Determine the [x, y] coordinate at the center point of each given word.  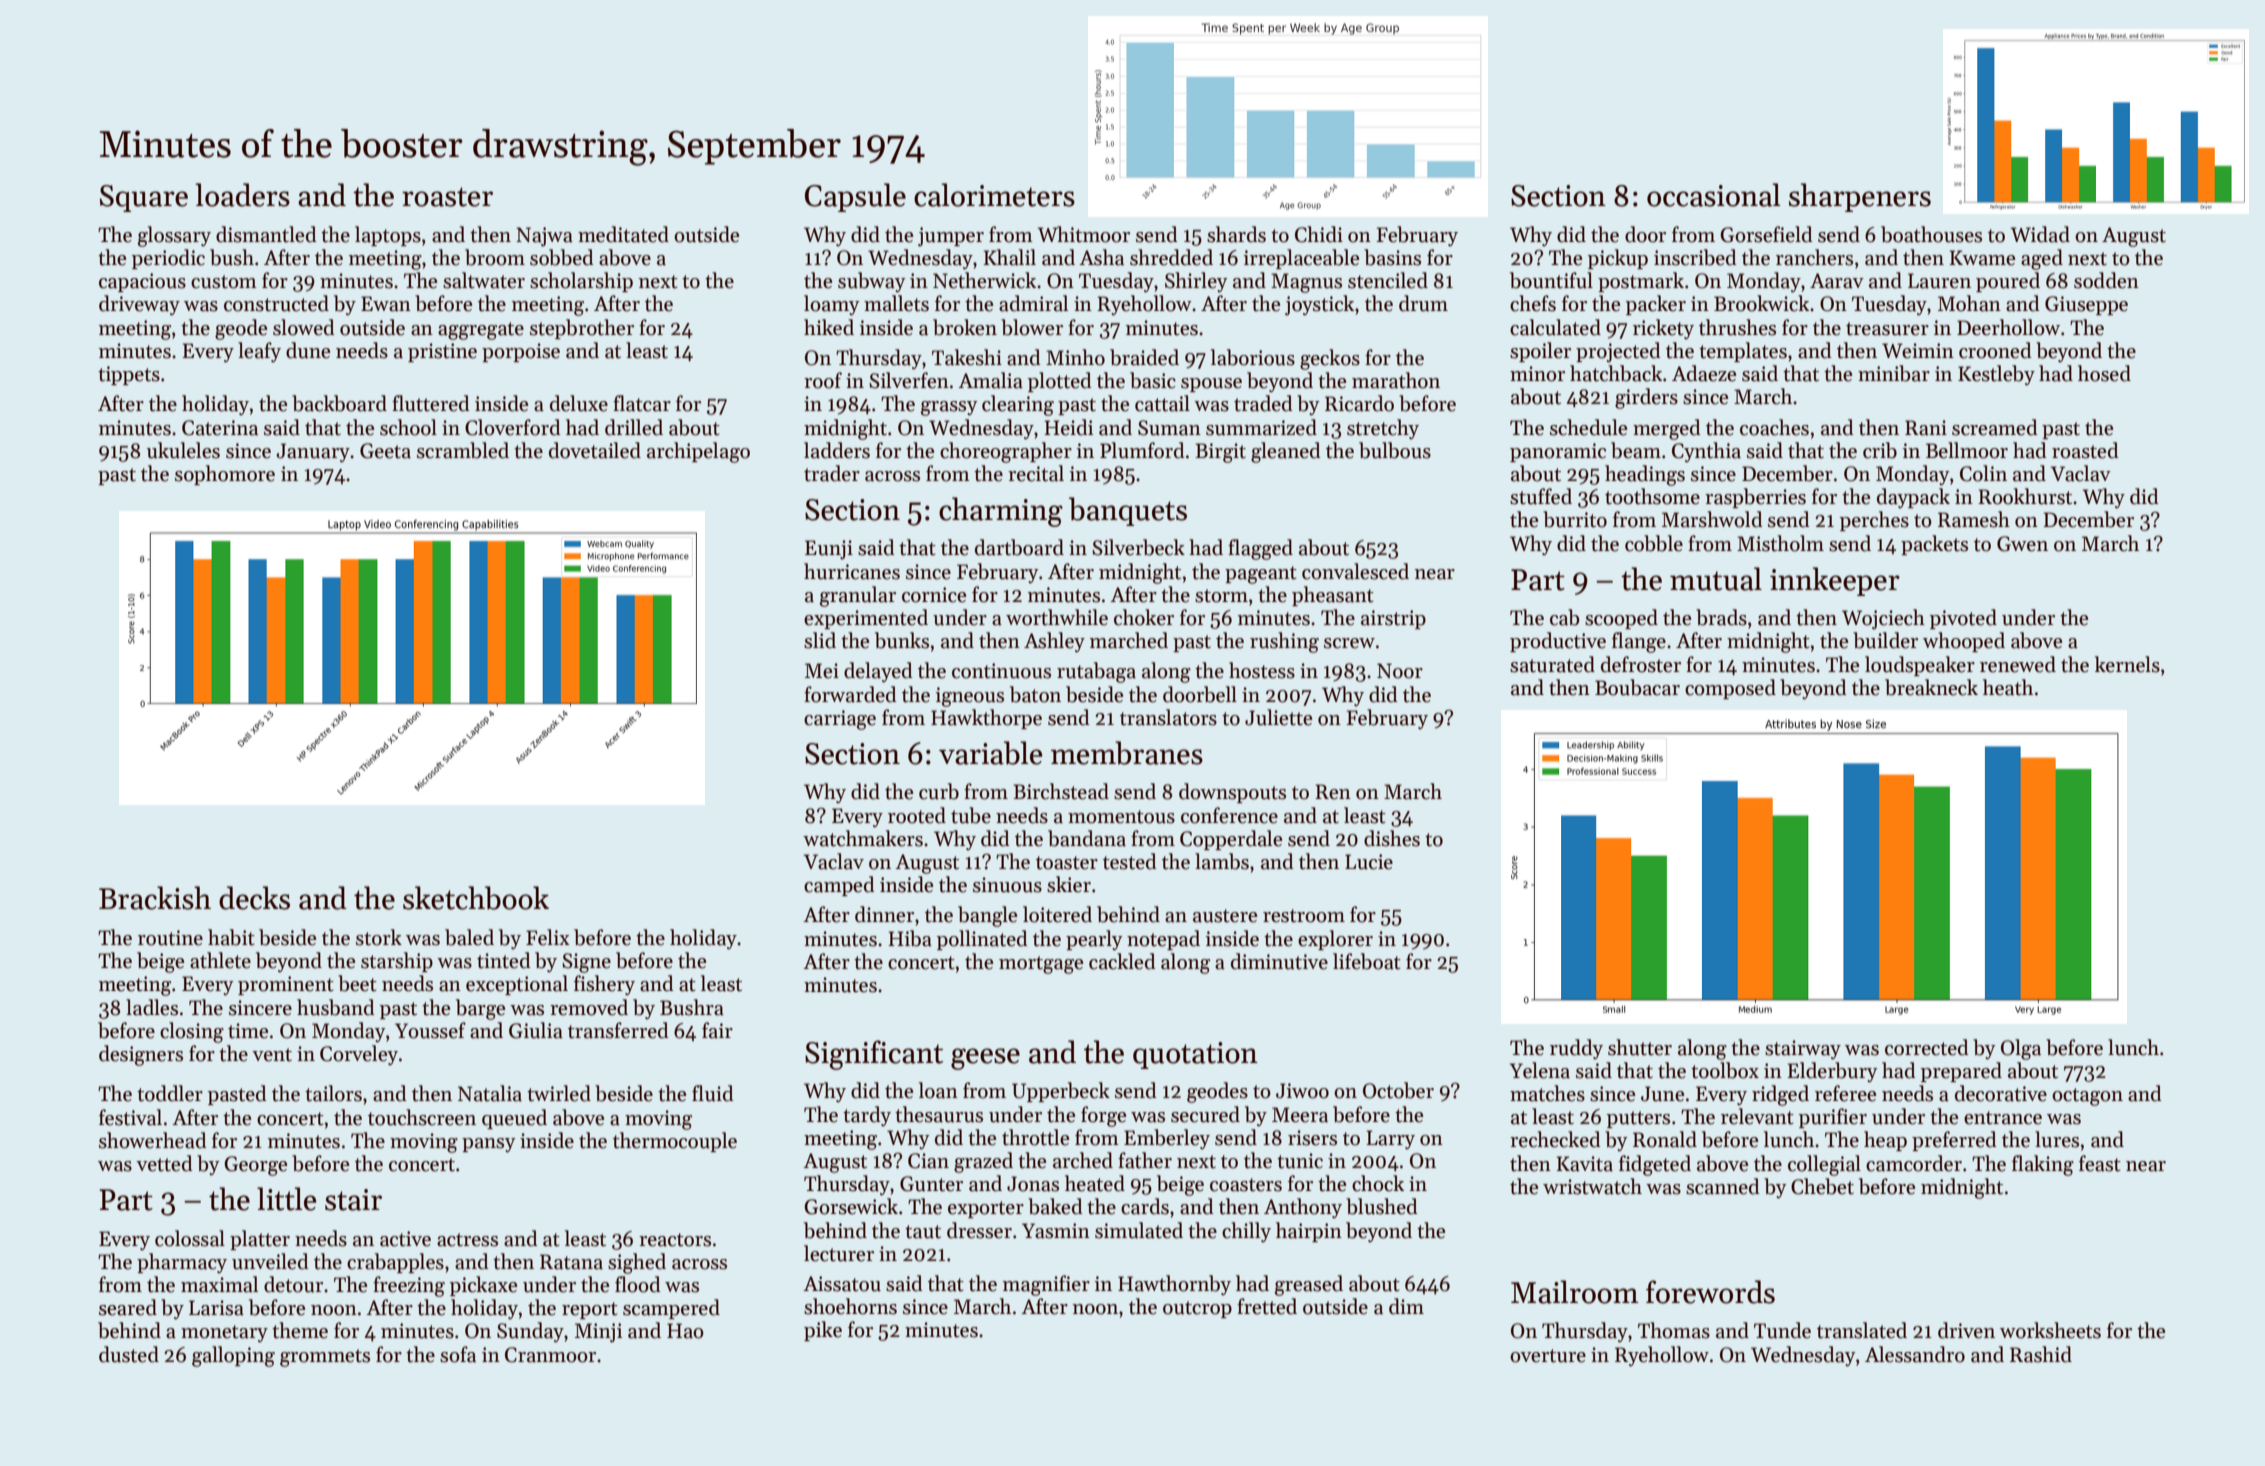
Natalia [490, 1093]
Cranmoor [550, 1355]
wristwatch [1592, 1186]
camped [839, 886]
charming [1001, 512]
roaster [447, 197]
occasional [1714, 195]
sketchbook [476, 898]
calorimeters [994, 195]
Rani [1926, 428]
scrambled [463, 450]
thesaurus [939, 1114]
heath [2008, 687]
